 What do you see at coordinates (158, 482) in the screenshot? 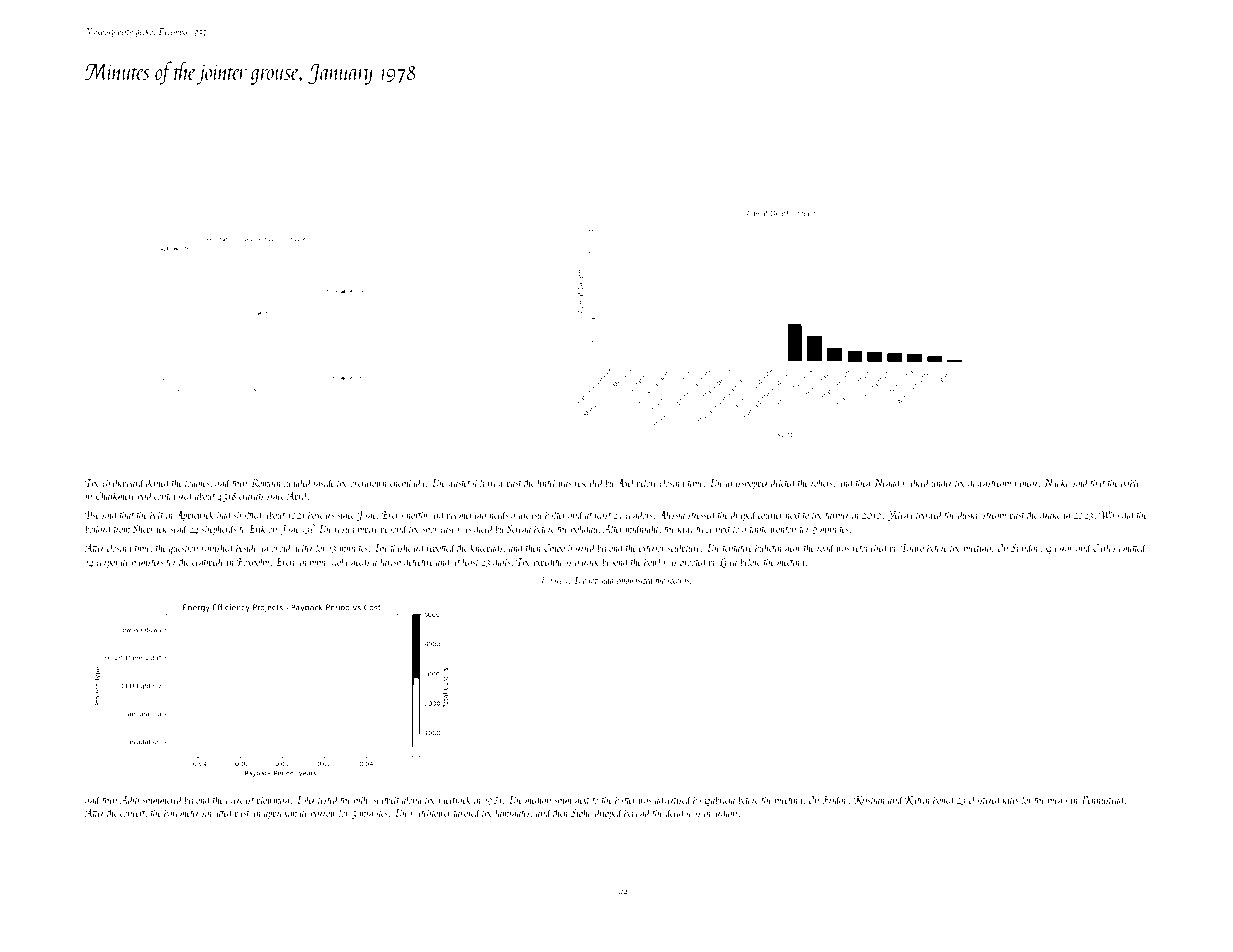
I see `denied` at bounding box center [158, 482].
